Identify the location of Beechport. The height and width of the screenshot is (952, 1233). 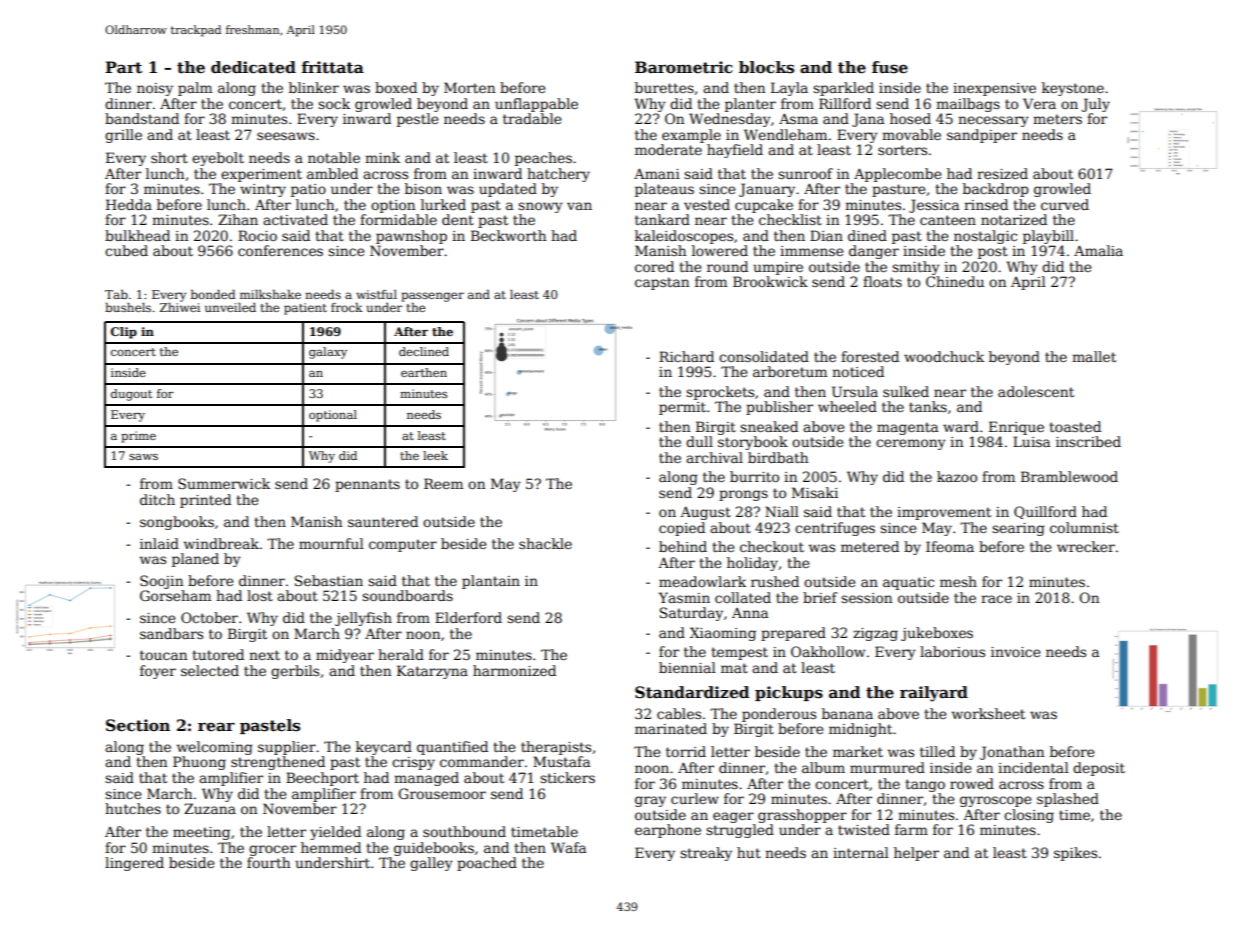
(322, 779).
